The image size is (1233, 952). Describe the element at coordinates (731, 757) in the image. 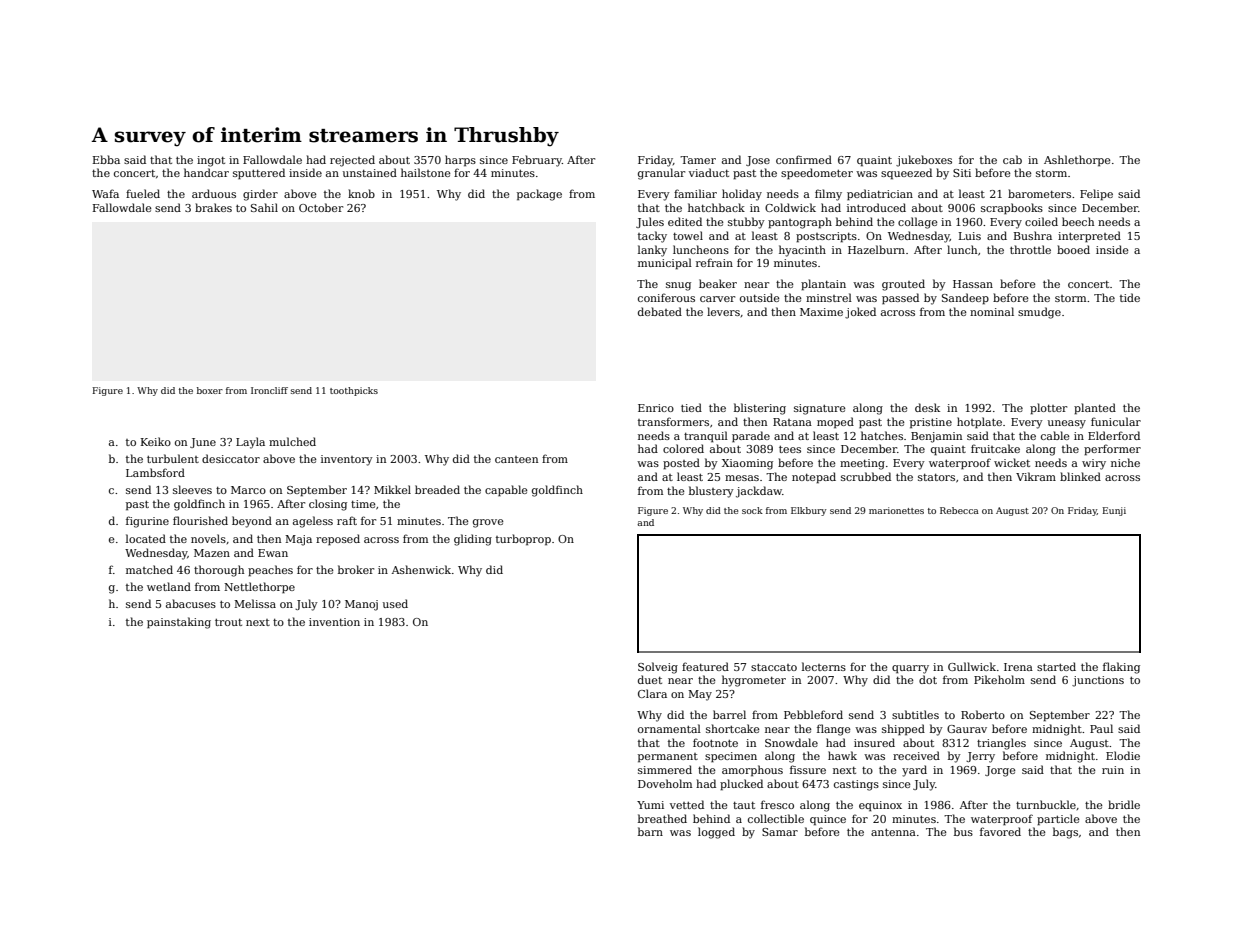

I see `specimen` at that location.
